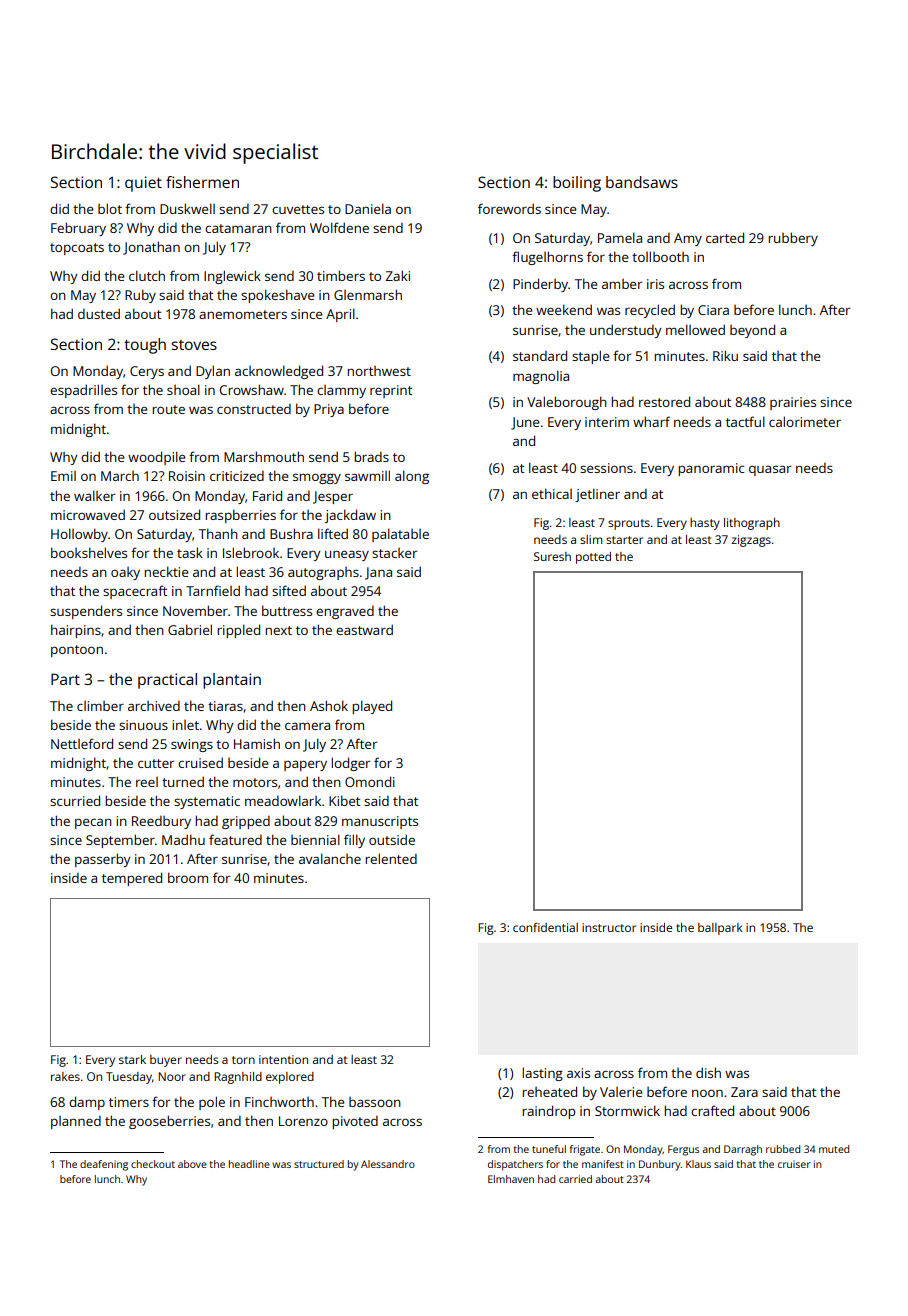  Describe the element at coordinates (232, 277) in the screenshot. I see `Inglewick` at that location.
